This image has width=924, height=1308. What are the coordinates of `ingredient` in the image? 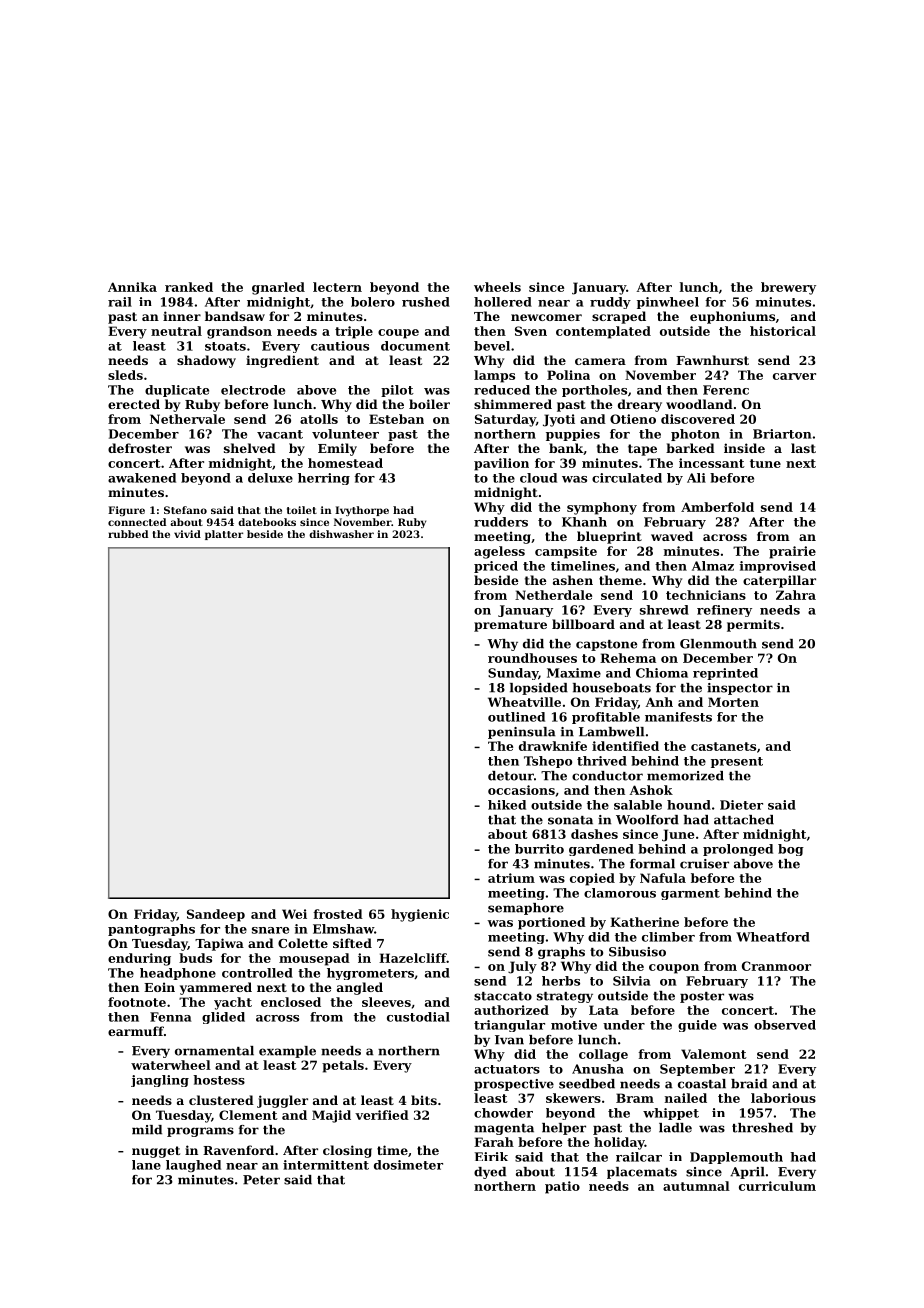 It's located at (282, 361).
